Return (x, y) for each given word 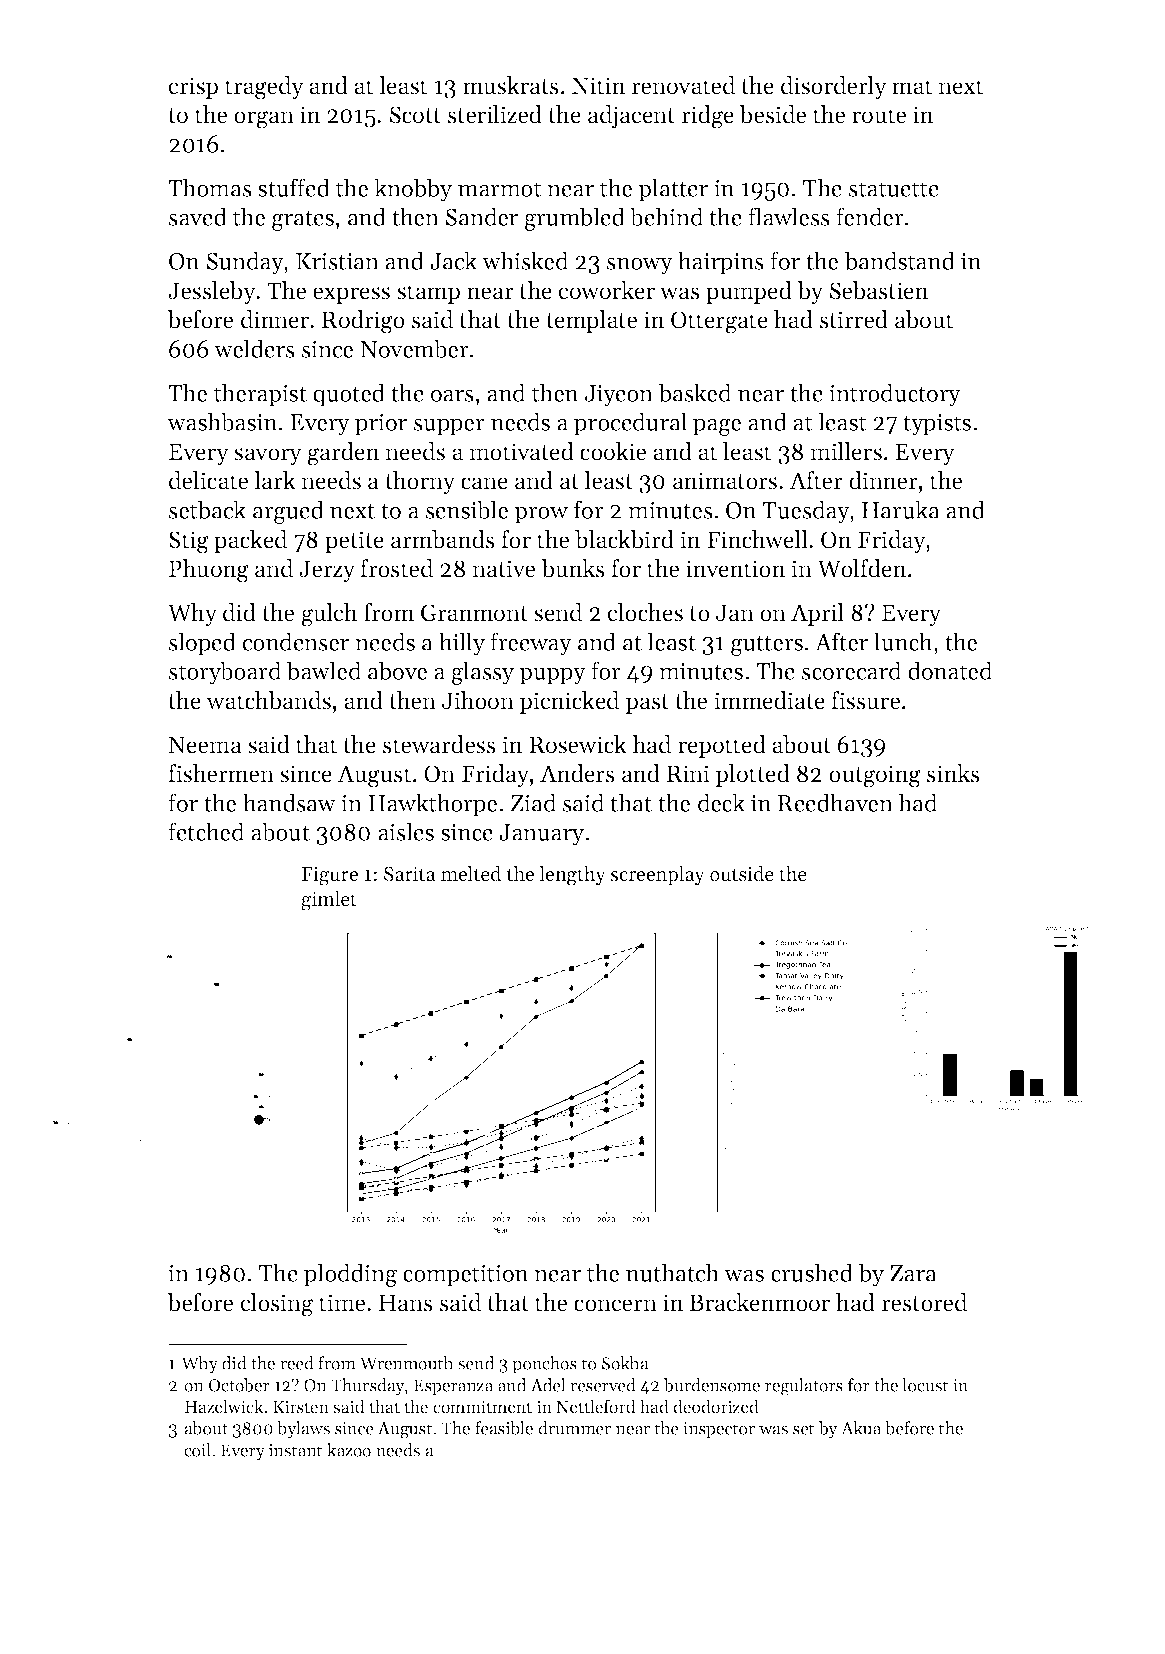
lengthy (572, 875)
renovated (683, 85)
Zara (913, 1273)
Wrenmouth (407, 1363)
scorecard (851, 670)
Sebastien (879, 290)
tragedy (264, 88)
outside (742, 873)
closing (277, 1305)
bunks (573, 568)
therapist (260, 395)
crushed (812, 1272)
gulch (329, 615)
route (879, 116)
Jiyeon (619, 396)
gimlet (329, 900)
